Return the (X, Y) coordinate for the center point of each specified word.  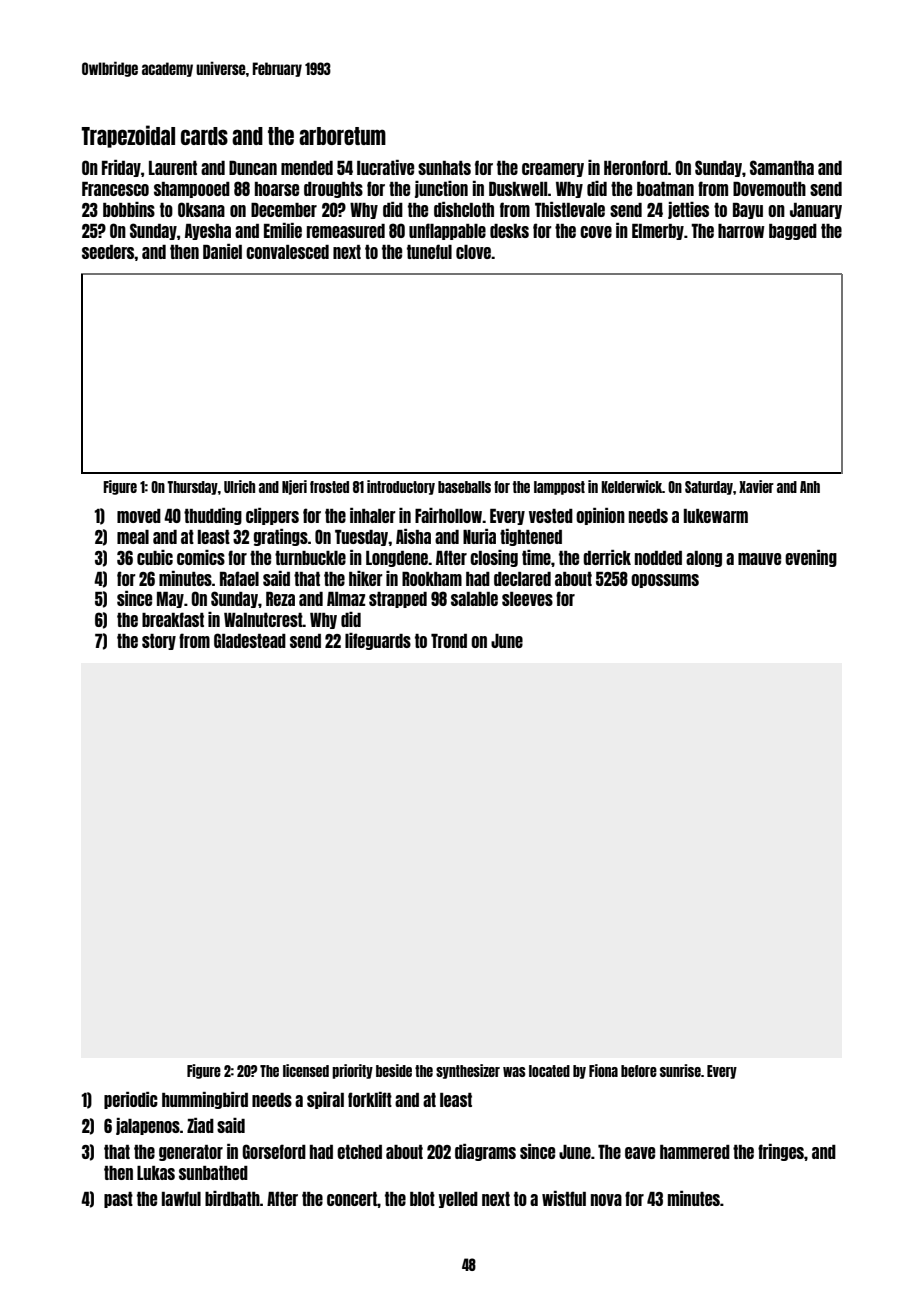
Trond (449, 641)
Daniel (222, 251)
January (816, 211)
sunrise (680, 1070)
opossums (665, 581)
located (549, 1071)
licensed (306, 1070)
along (704, 559)
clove (473, 252)
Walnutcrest (263, 620)
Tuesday (362, 538)
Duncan (253, 168)
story (159, 642)
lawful (181, 1198)
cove (596, 232)
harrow (741, 231)
